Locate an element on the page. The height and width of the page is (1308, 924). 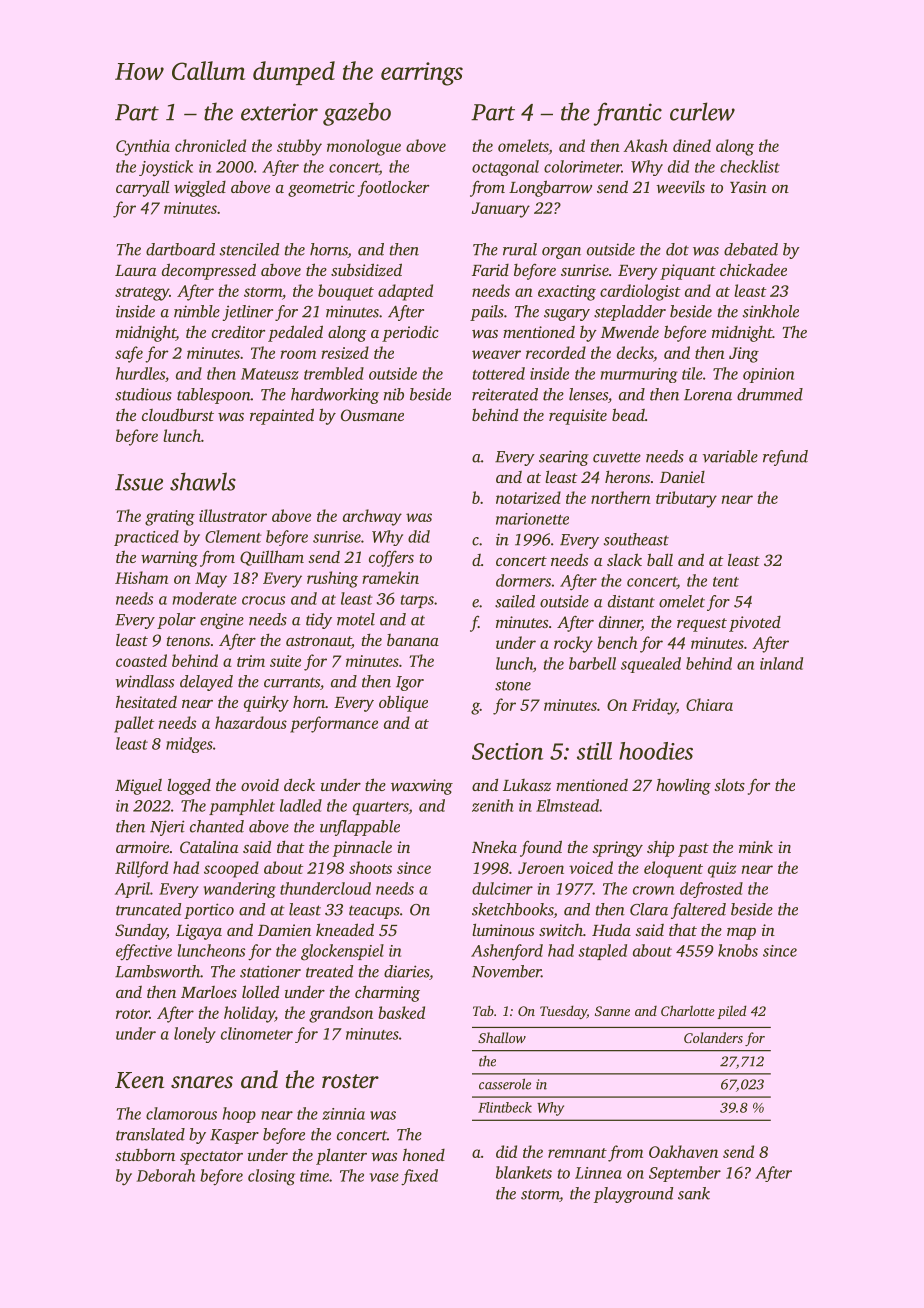
rotor is located at coordinates (133, 1014).
